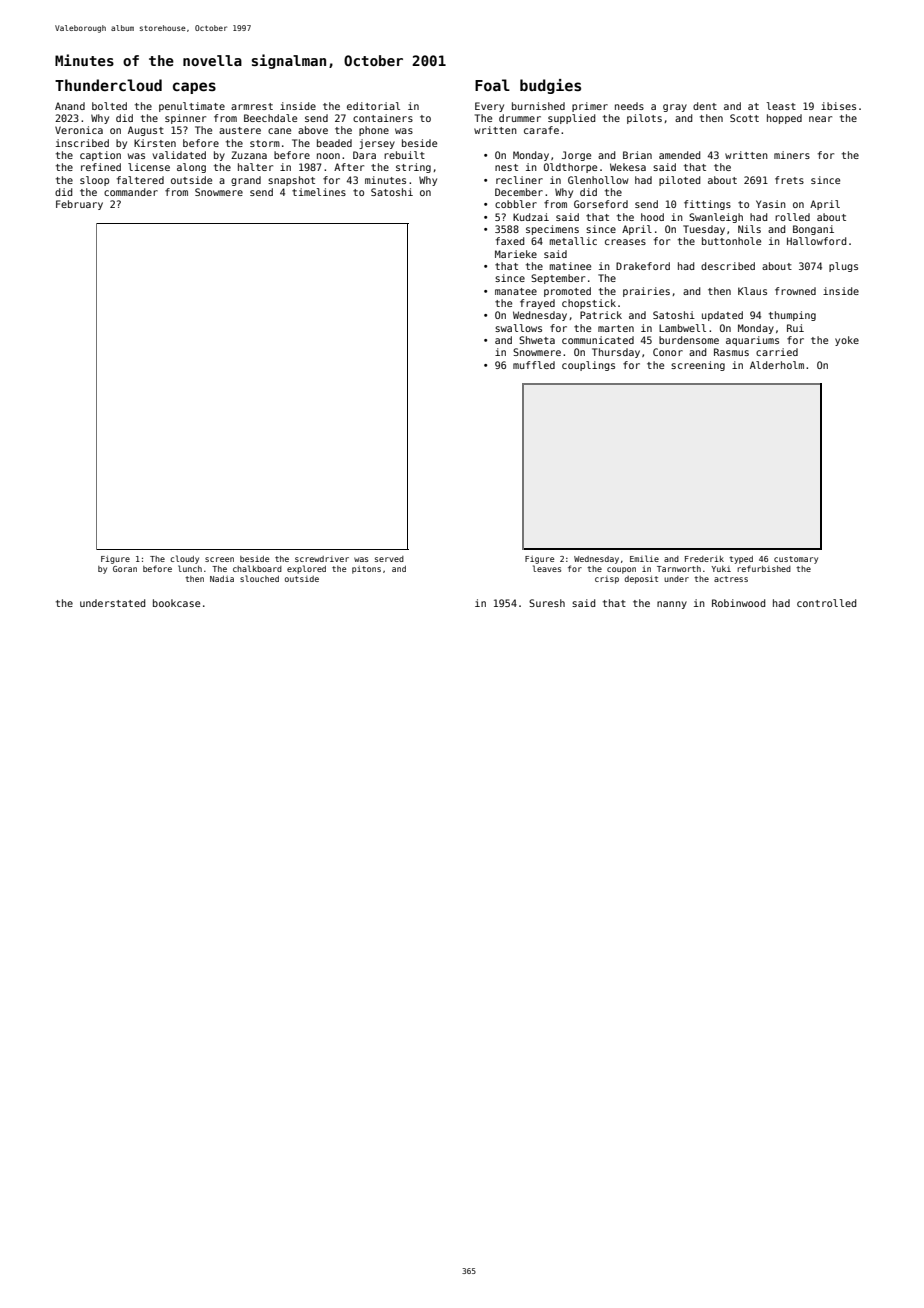  What do you see at coordinates (492, 85) in the page?
I see `Foal` at bounding box center [492, 85].
